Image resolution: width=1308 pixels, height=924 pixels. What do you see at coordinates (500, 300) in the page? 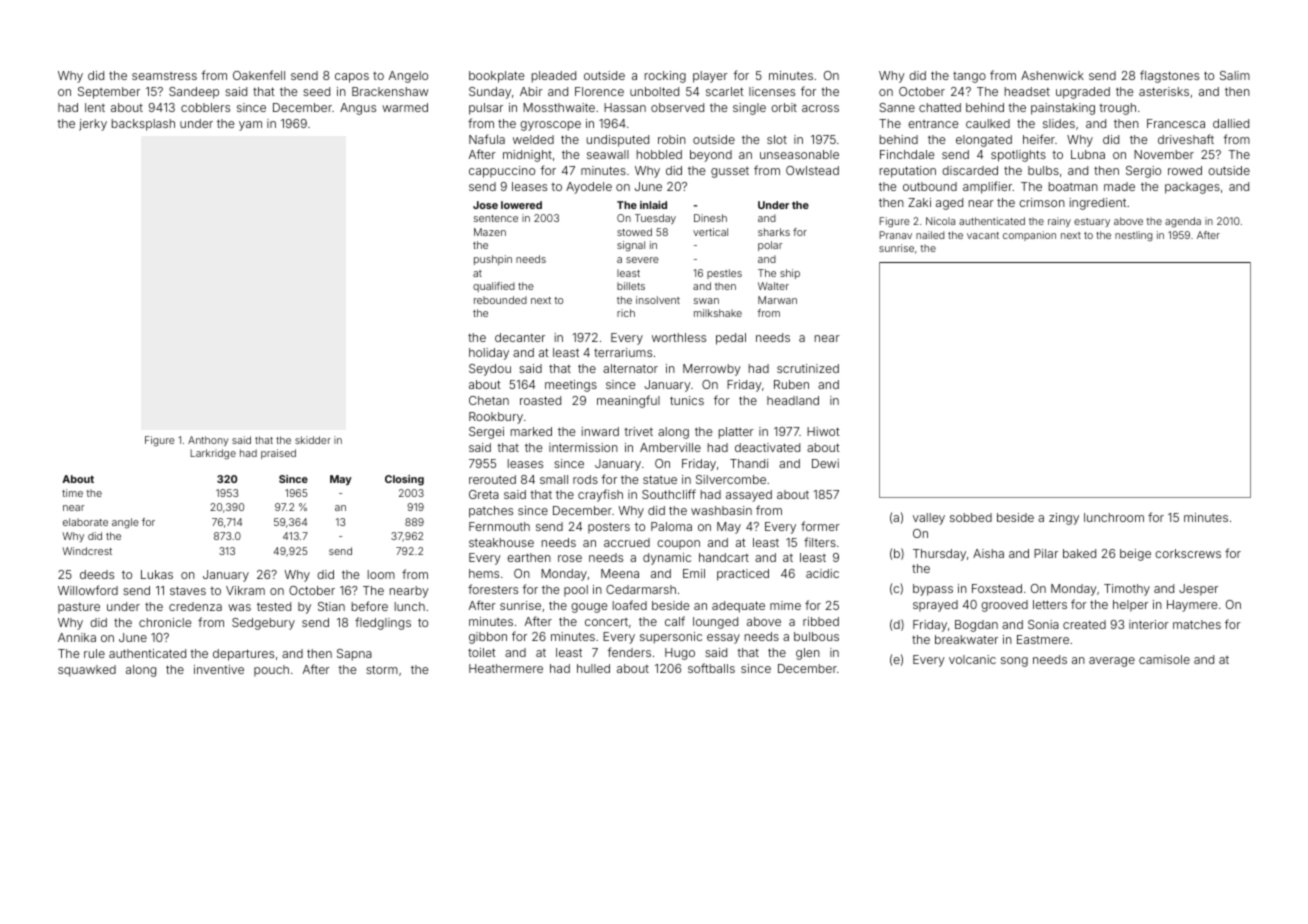
I see `rebounded` at bounding box center [500, 300].
